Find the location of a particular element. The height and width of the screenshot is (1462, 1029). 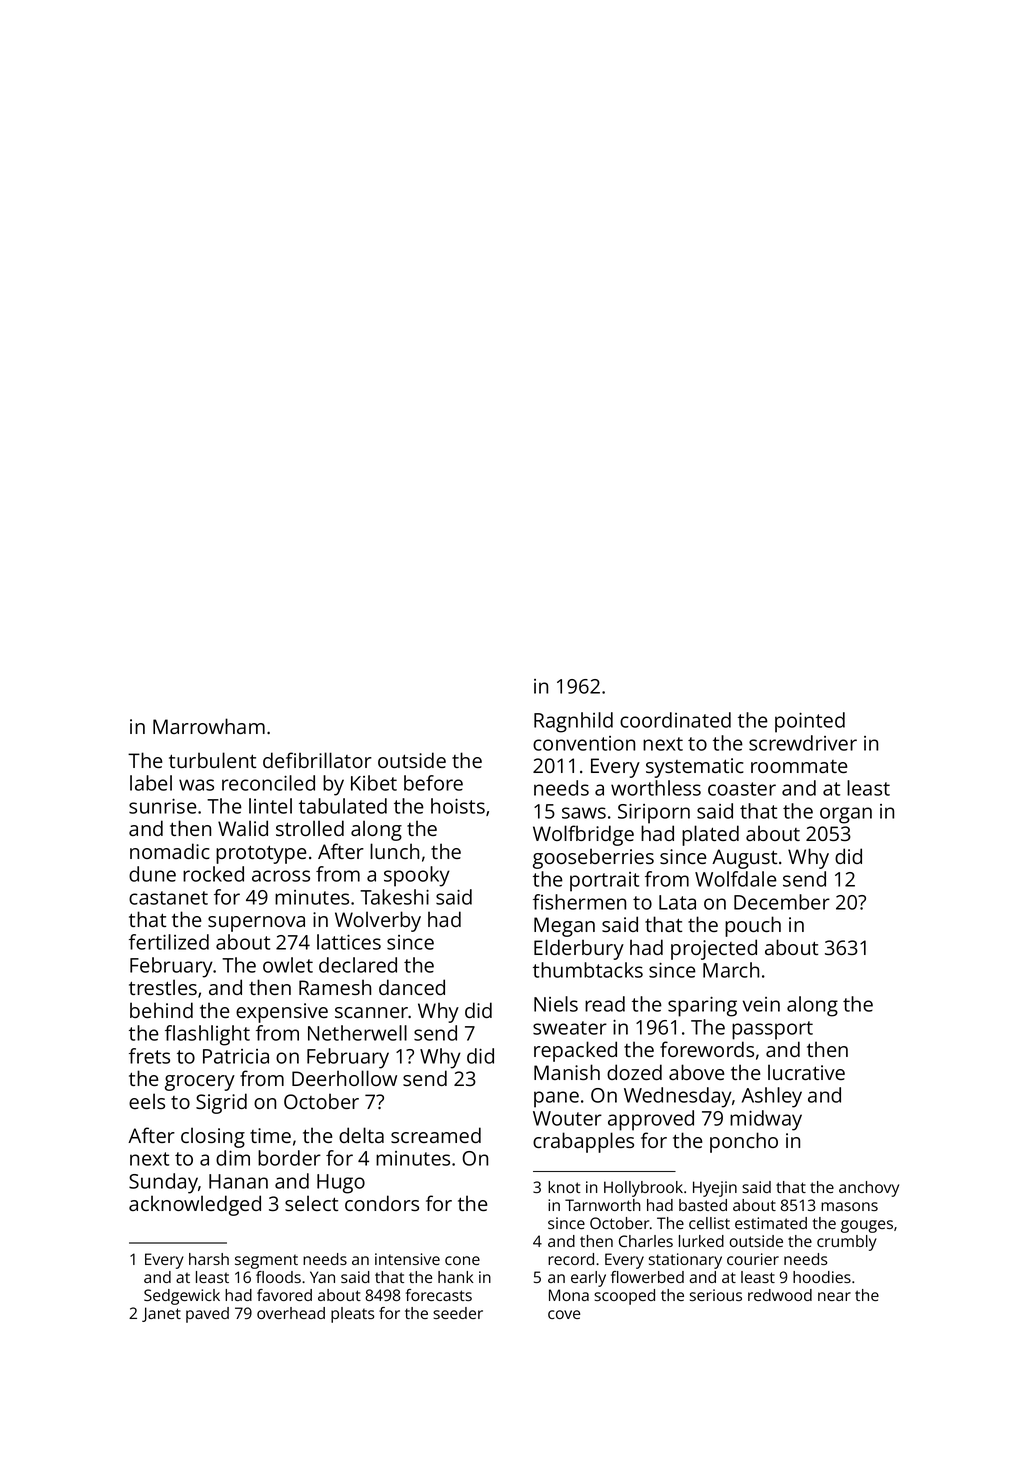

coordinated is located at coordinates (675, 720).
